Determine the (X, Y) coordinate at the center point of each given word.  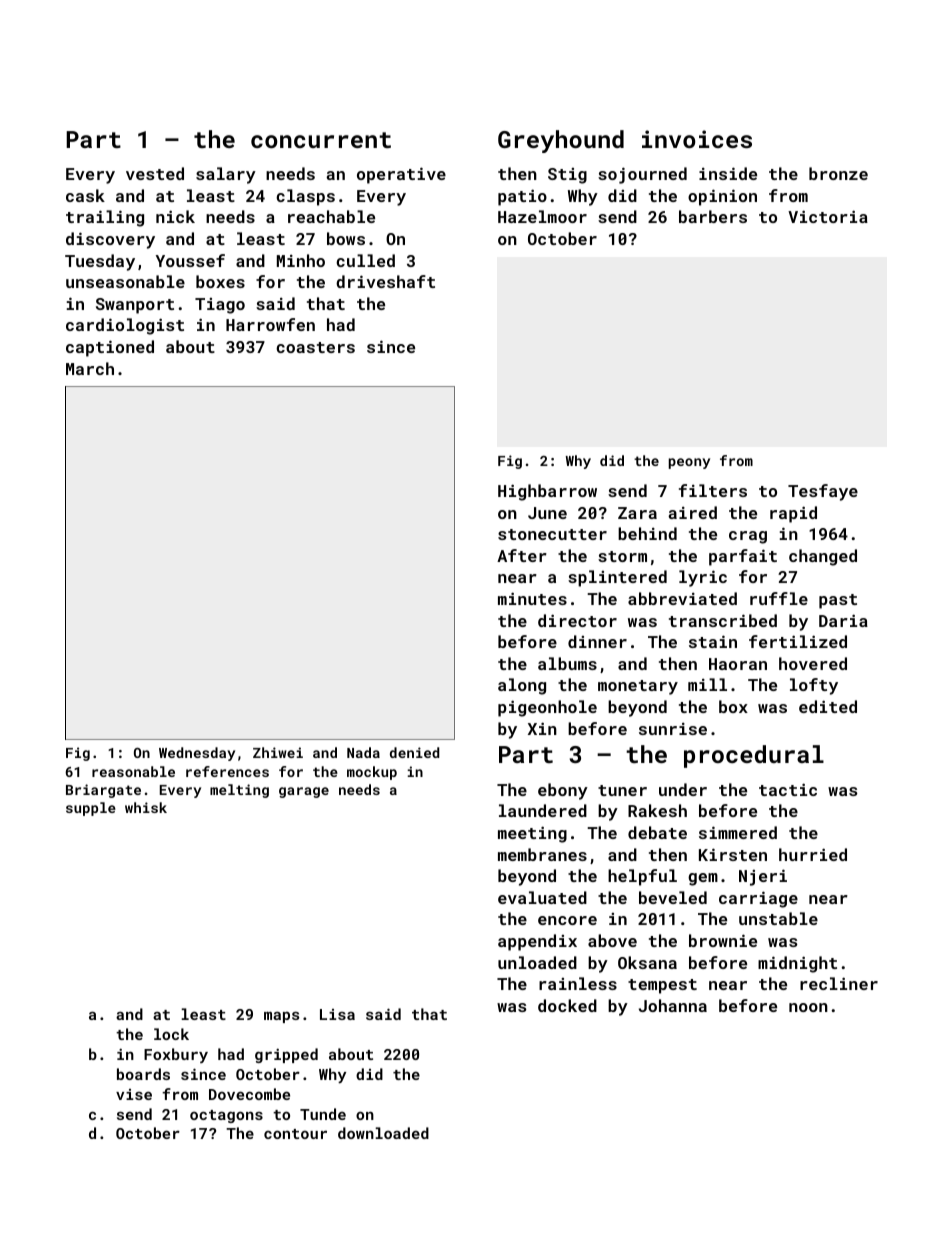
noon (808, 1007)
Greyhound (561, 141)
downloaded (383, 1133)
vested (155, 173)
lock (171, 1034)
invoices (697, 139)
